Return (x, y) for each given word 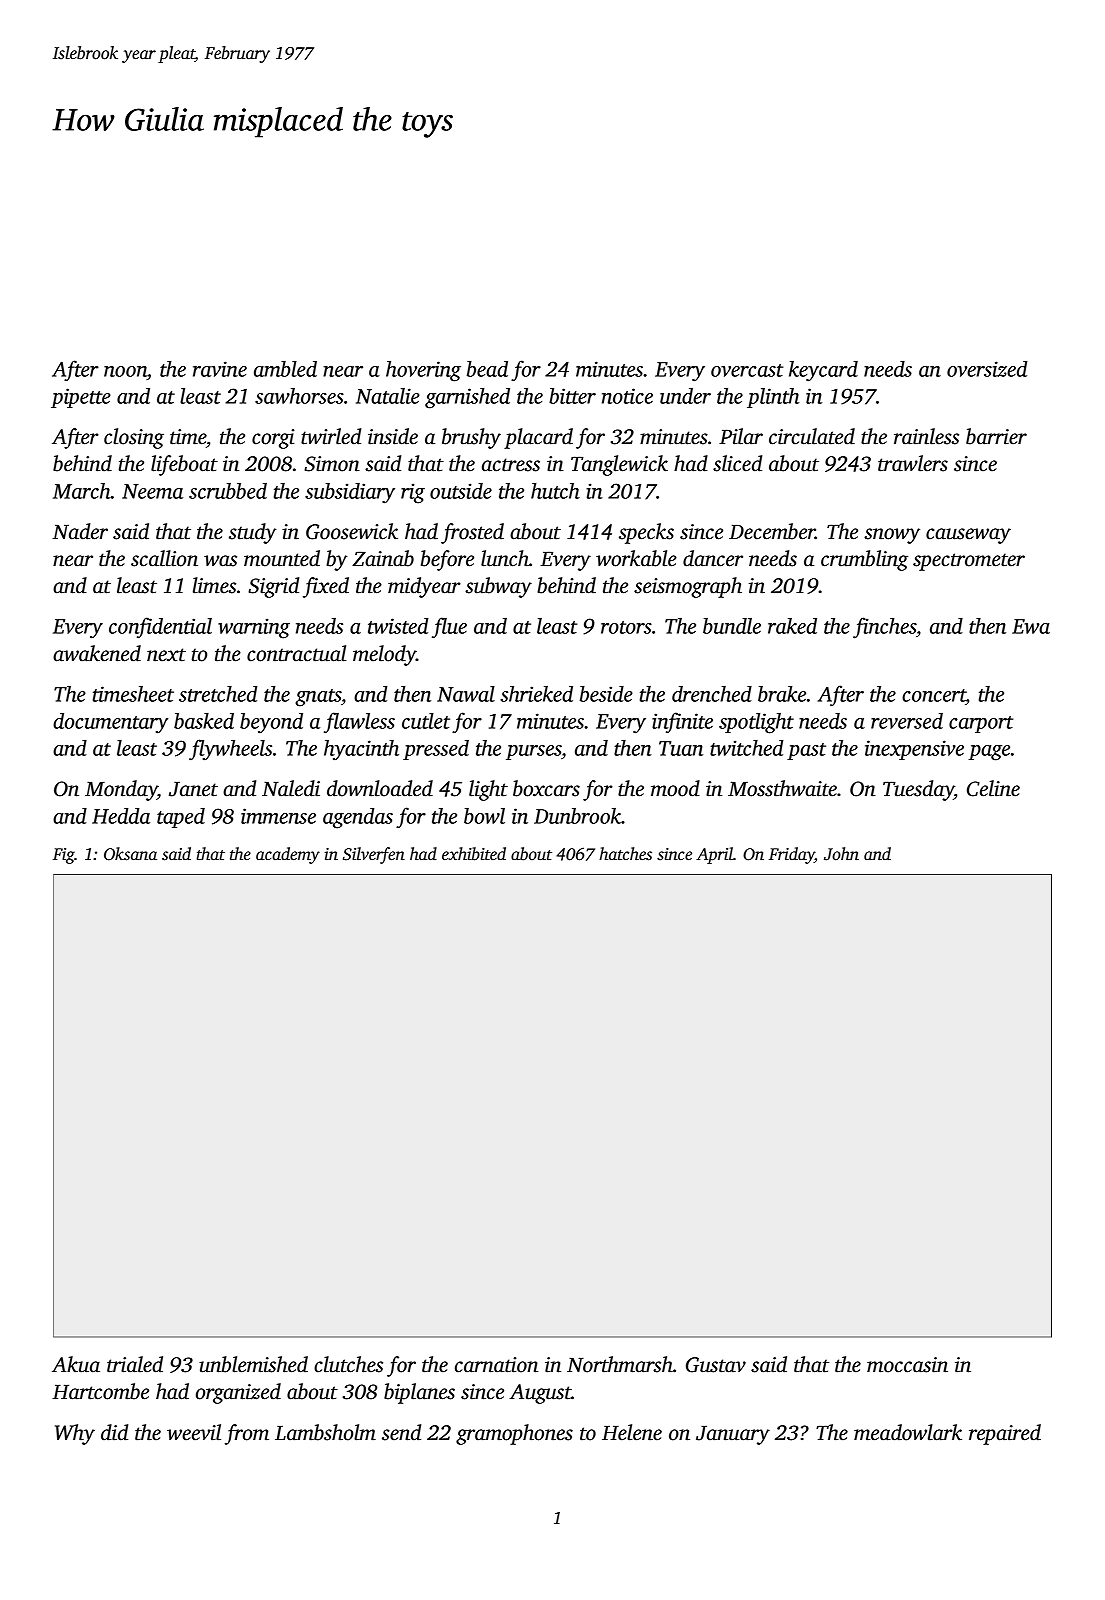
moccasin (907, 1365)
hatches (625, 854)
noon (125, 371)
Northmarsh (620, 1364)
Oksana (130, 854)
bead (487, 369)
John (841, 854)
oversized (987, 369)
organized (238, 1393)
